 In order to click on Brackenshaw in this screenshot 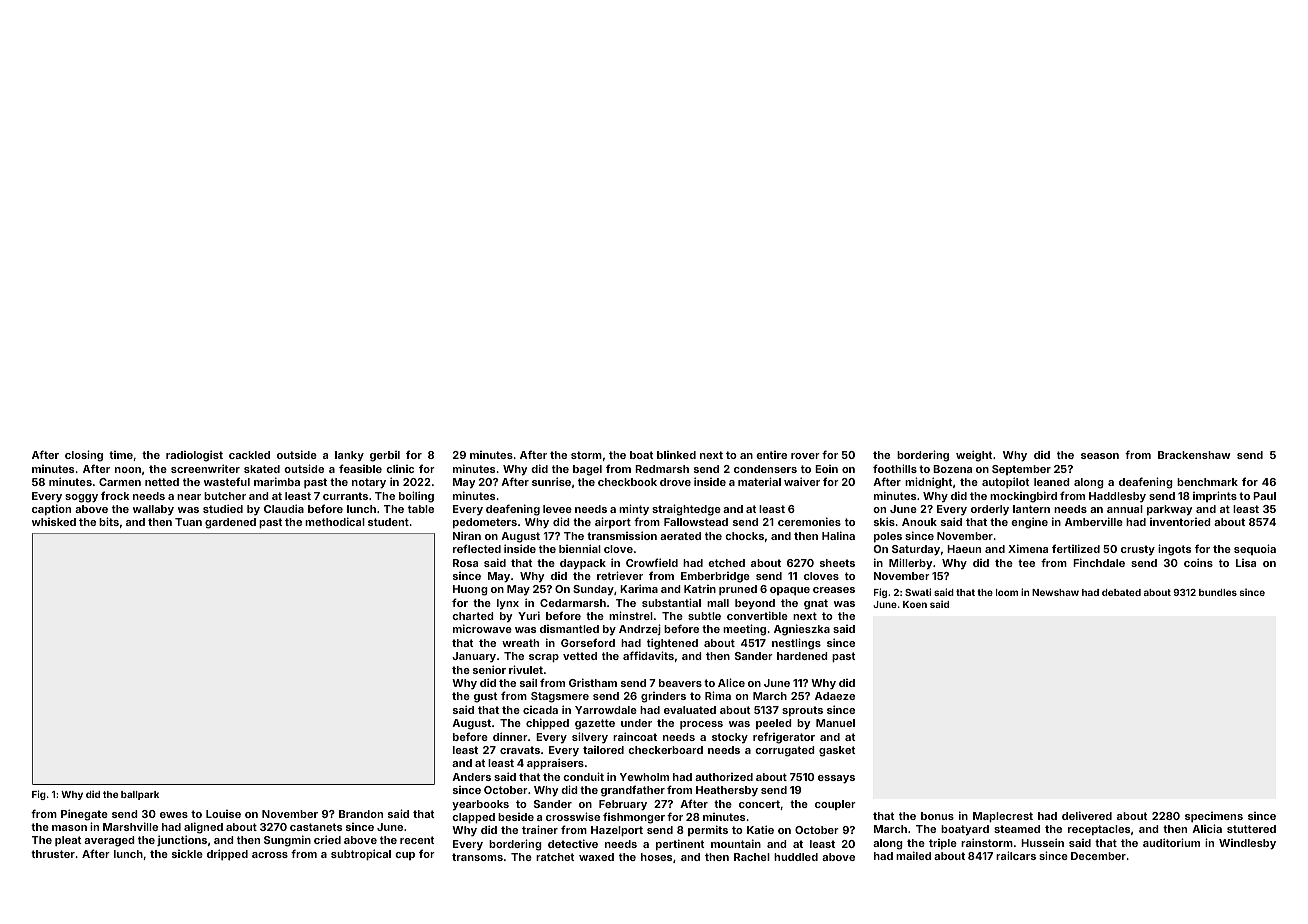, I will do `click(1194, 455)`.
